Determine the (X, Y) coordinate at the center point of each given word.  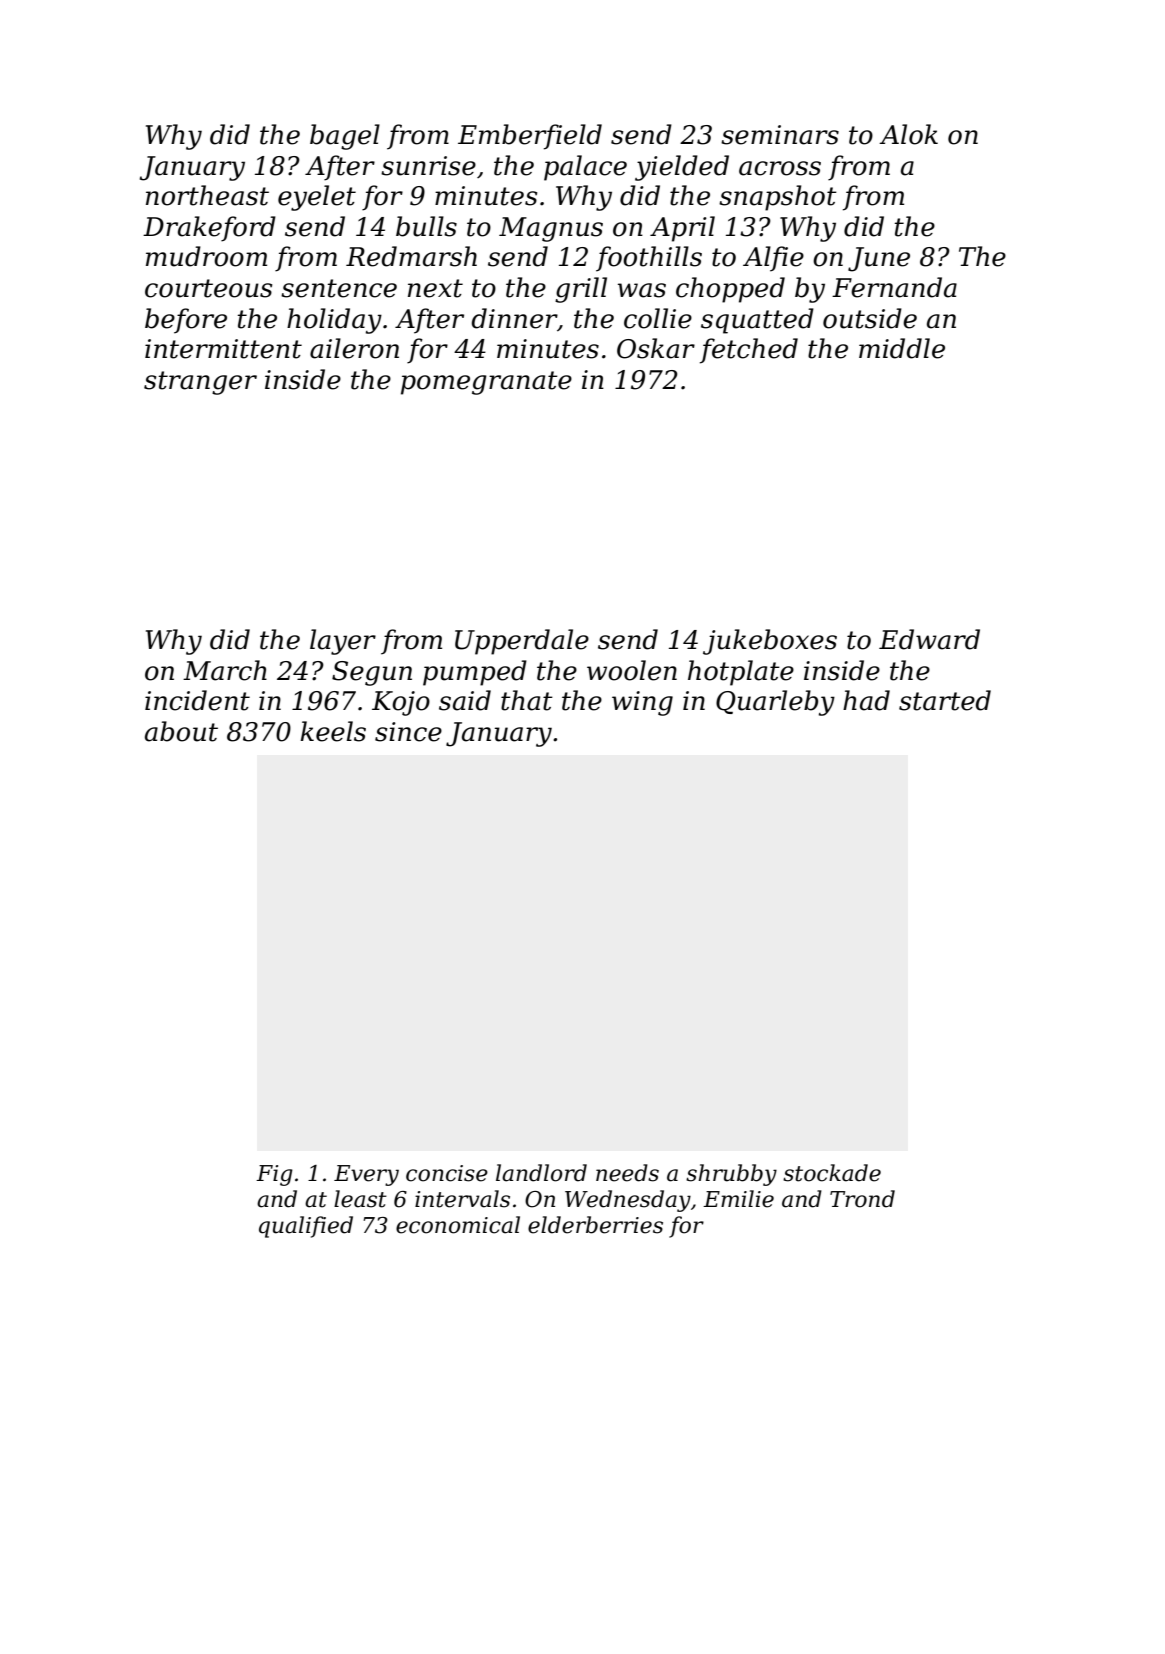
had (866, 700)
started (945, 700)
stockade (832, 1173)
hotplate (741, 673)
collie (658, 318)
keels (333, 731)
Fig (274, 1175)
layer (343, 642)
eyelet (317, 198)
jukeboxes (770, 642)
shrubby (731, 1175)
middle (902, 348)
